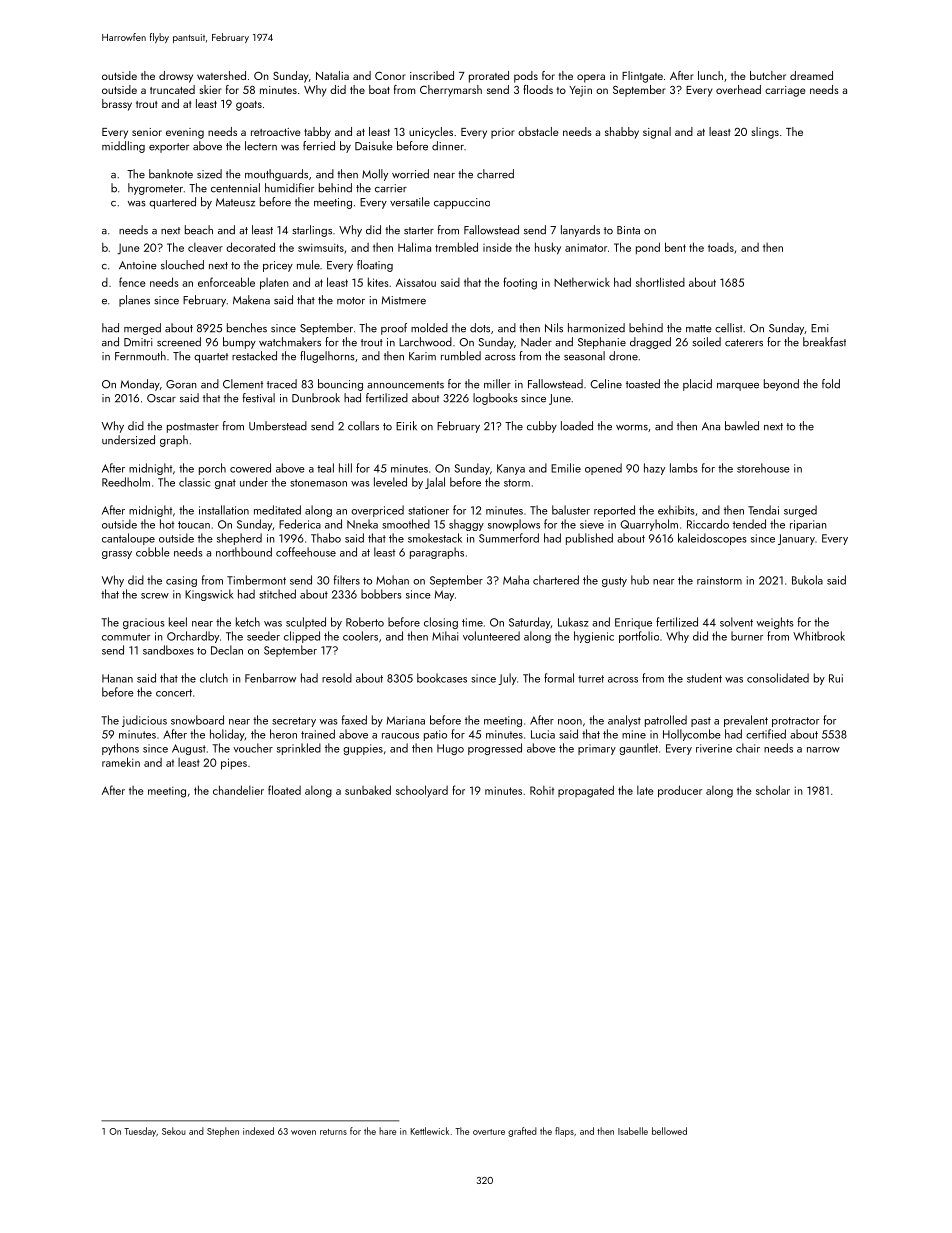 The image size is (952, 1233). What do you see at coordinates (258, 1131) in the page?
I see `indexed` at bounding box center [258, 1131].
